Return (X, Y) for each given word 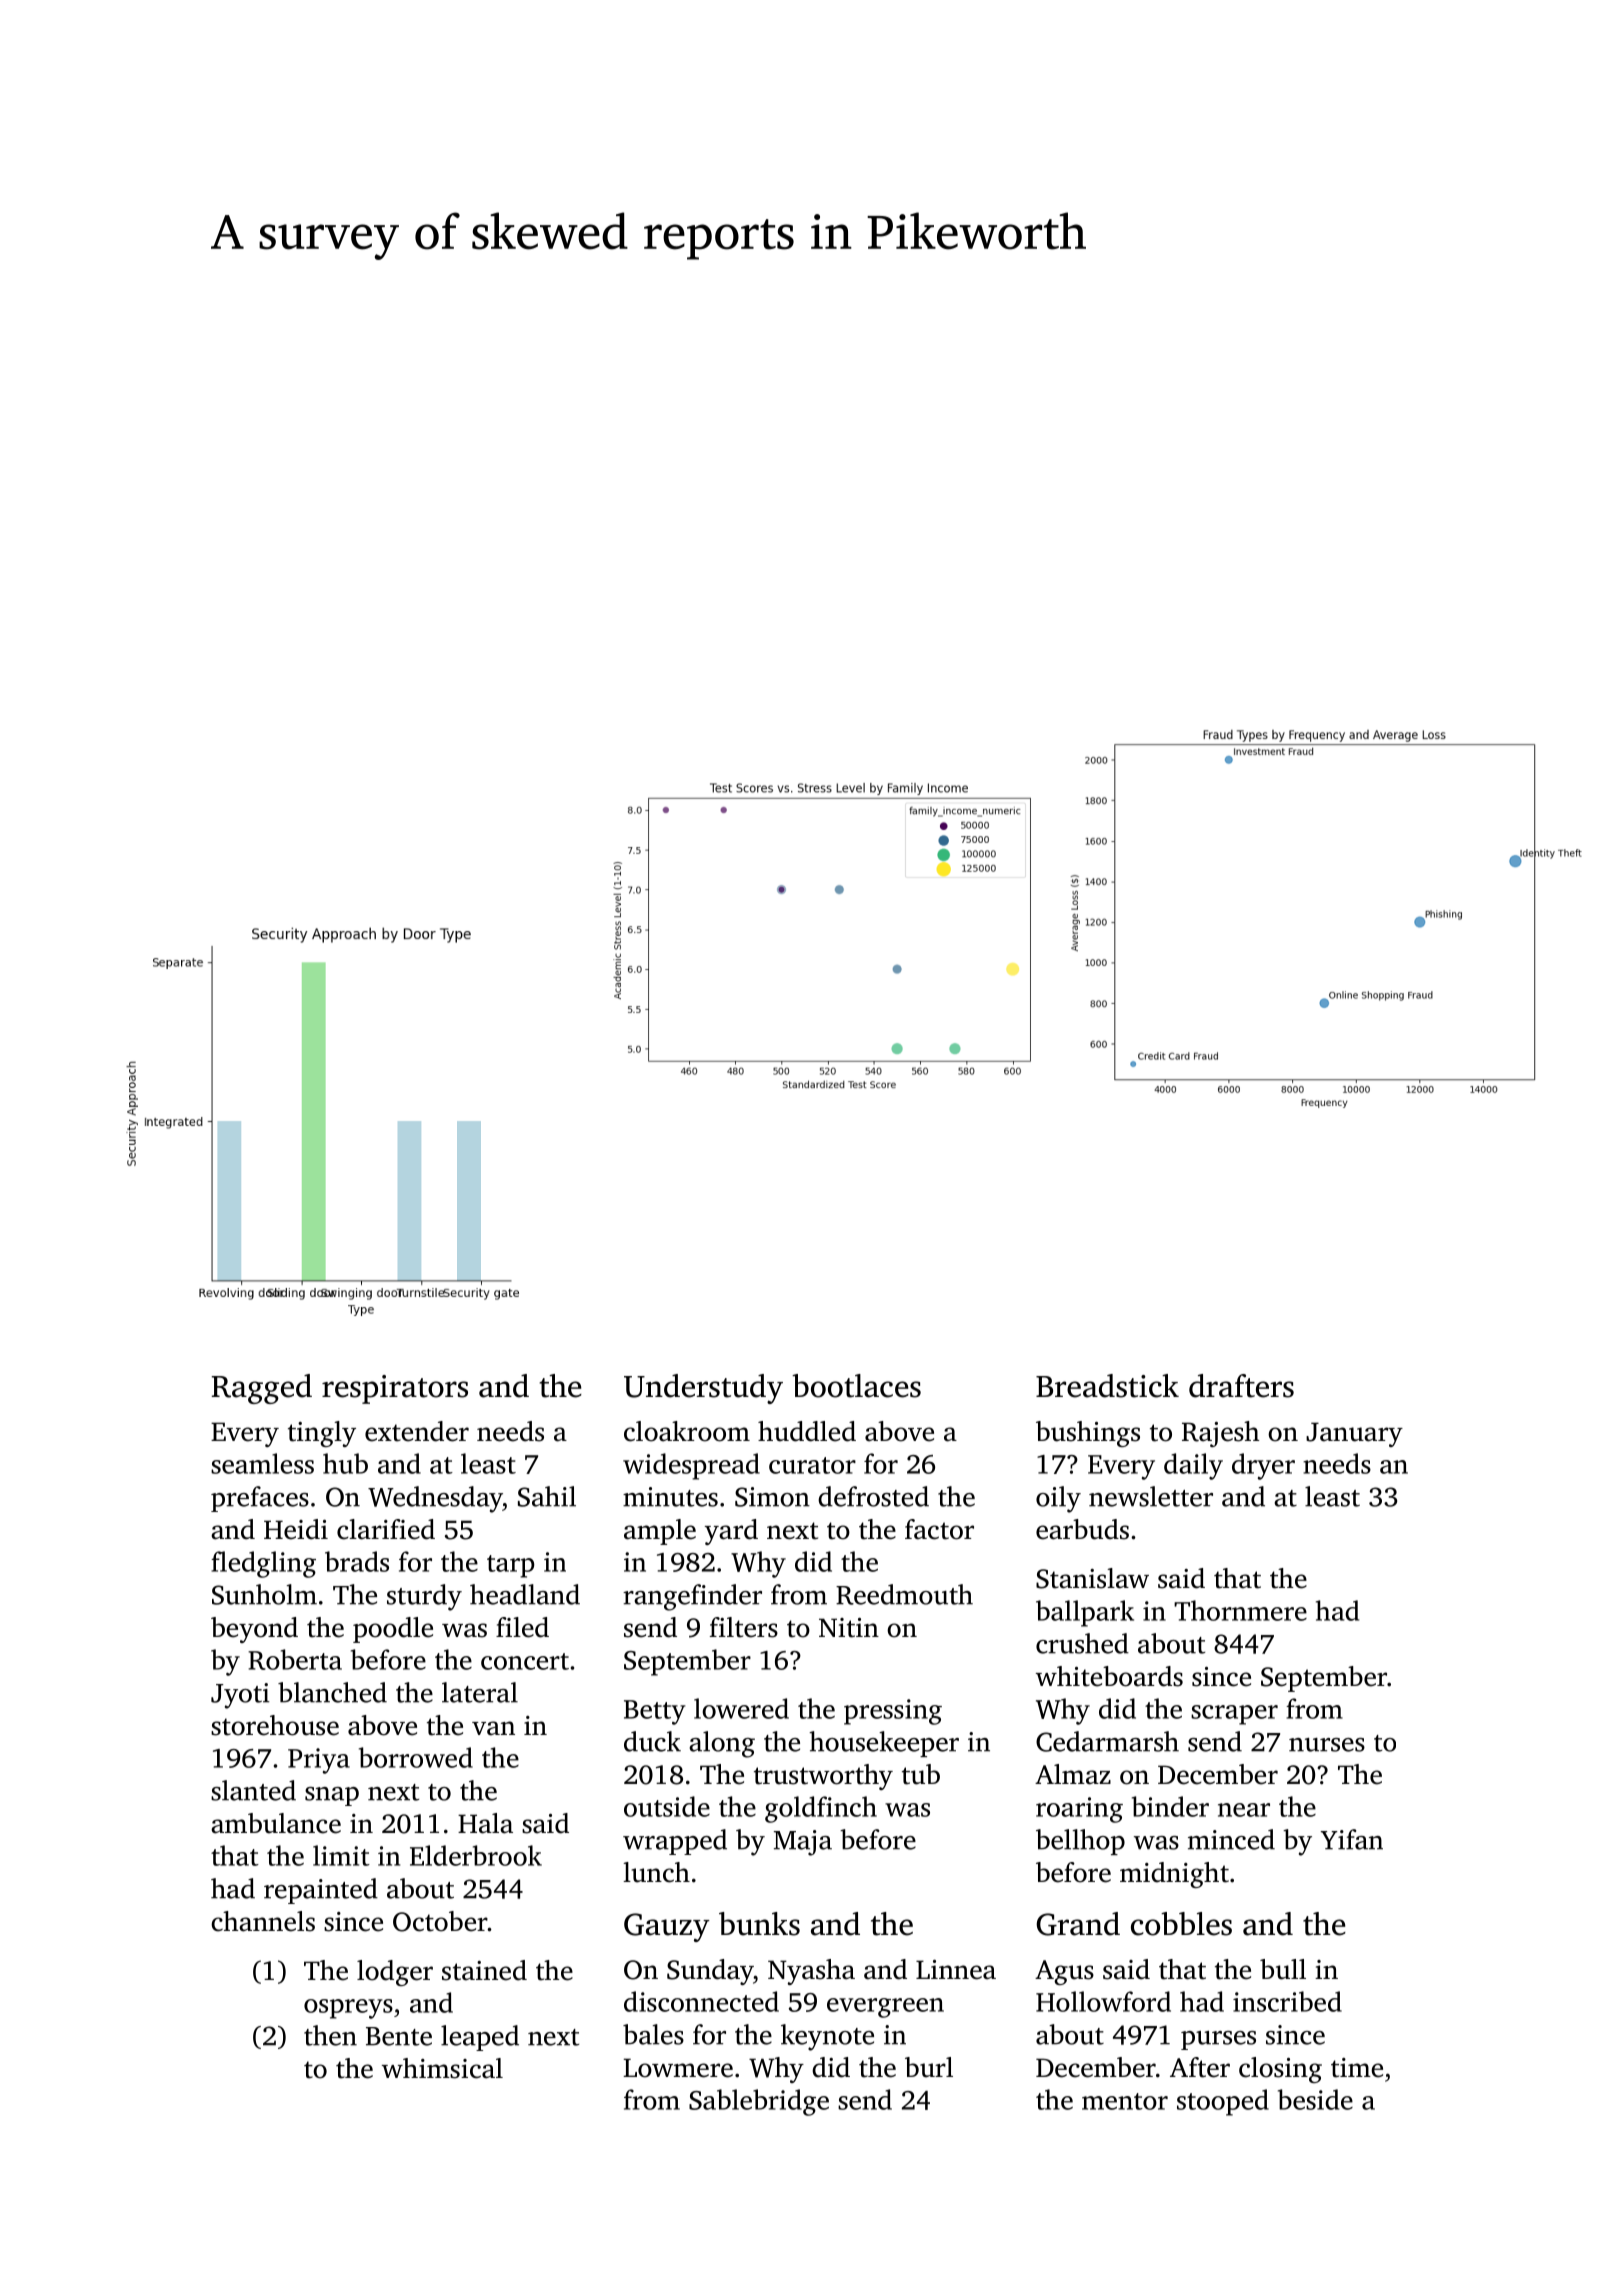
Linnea (956, 1970)
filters (744, 1627)
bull (1283, 1969)
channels (263, 1921)
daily (1193, 1466)
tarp (511, 1566)
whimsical (442, 2068)
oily (1058, 1499)
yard (731, 1532)
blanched (332, 1692)
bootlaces (856, 1386)
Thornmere (1240, 1610)
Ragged (262, 1389)
